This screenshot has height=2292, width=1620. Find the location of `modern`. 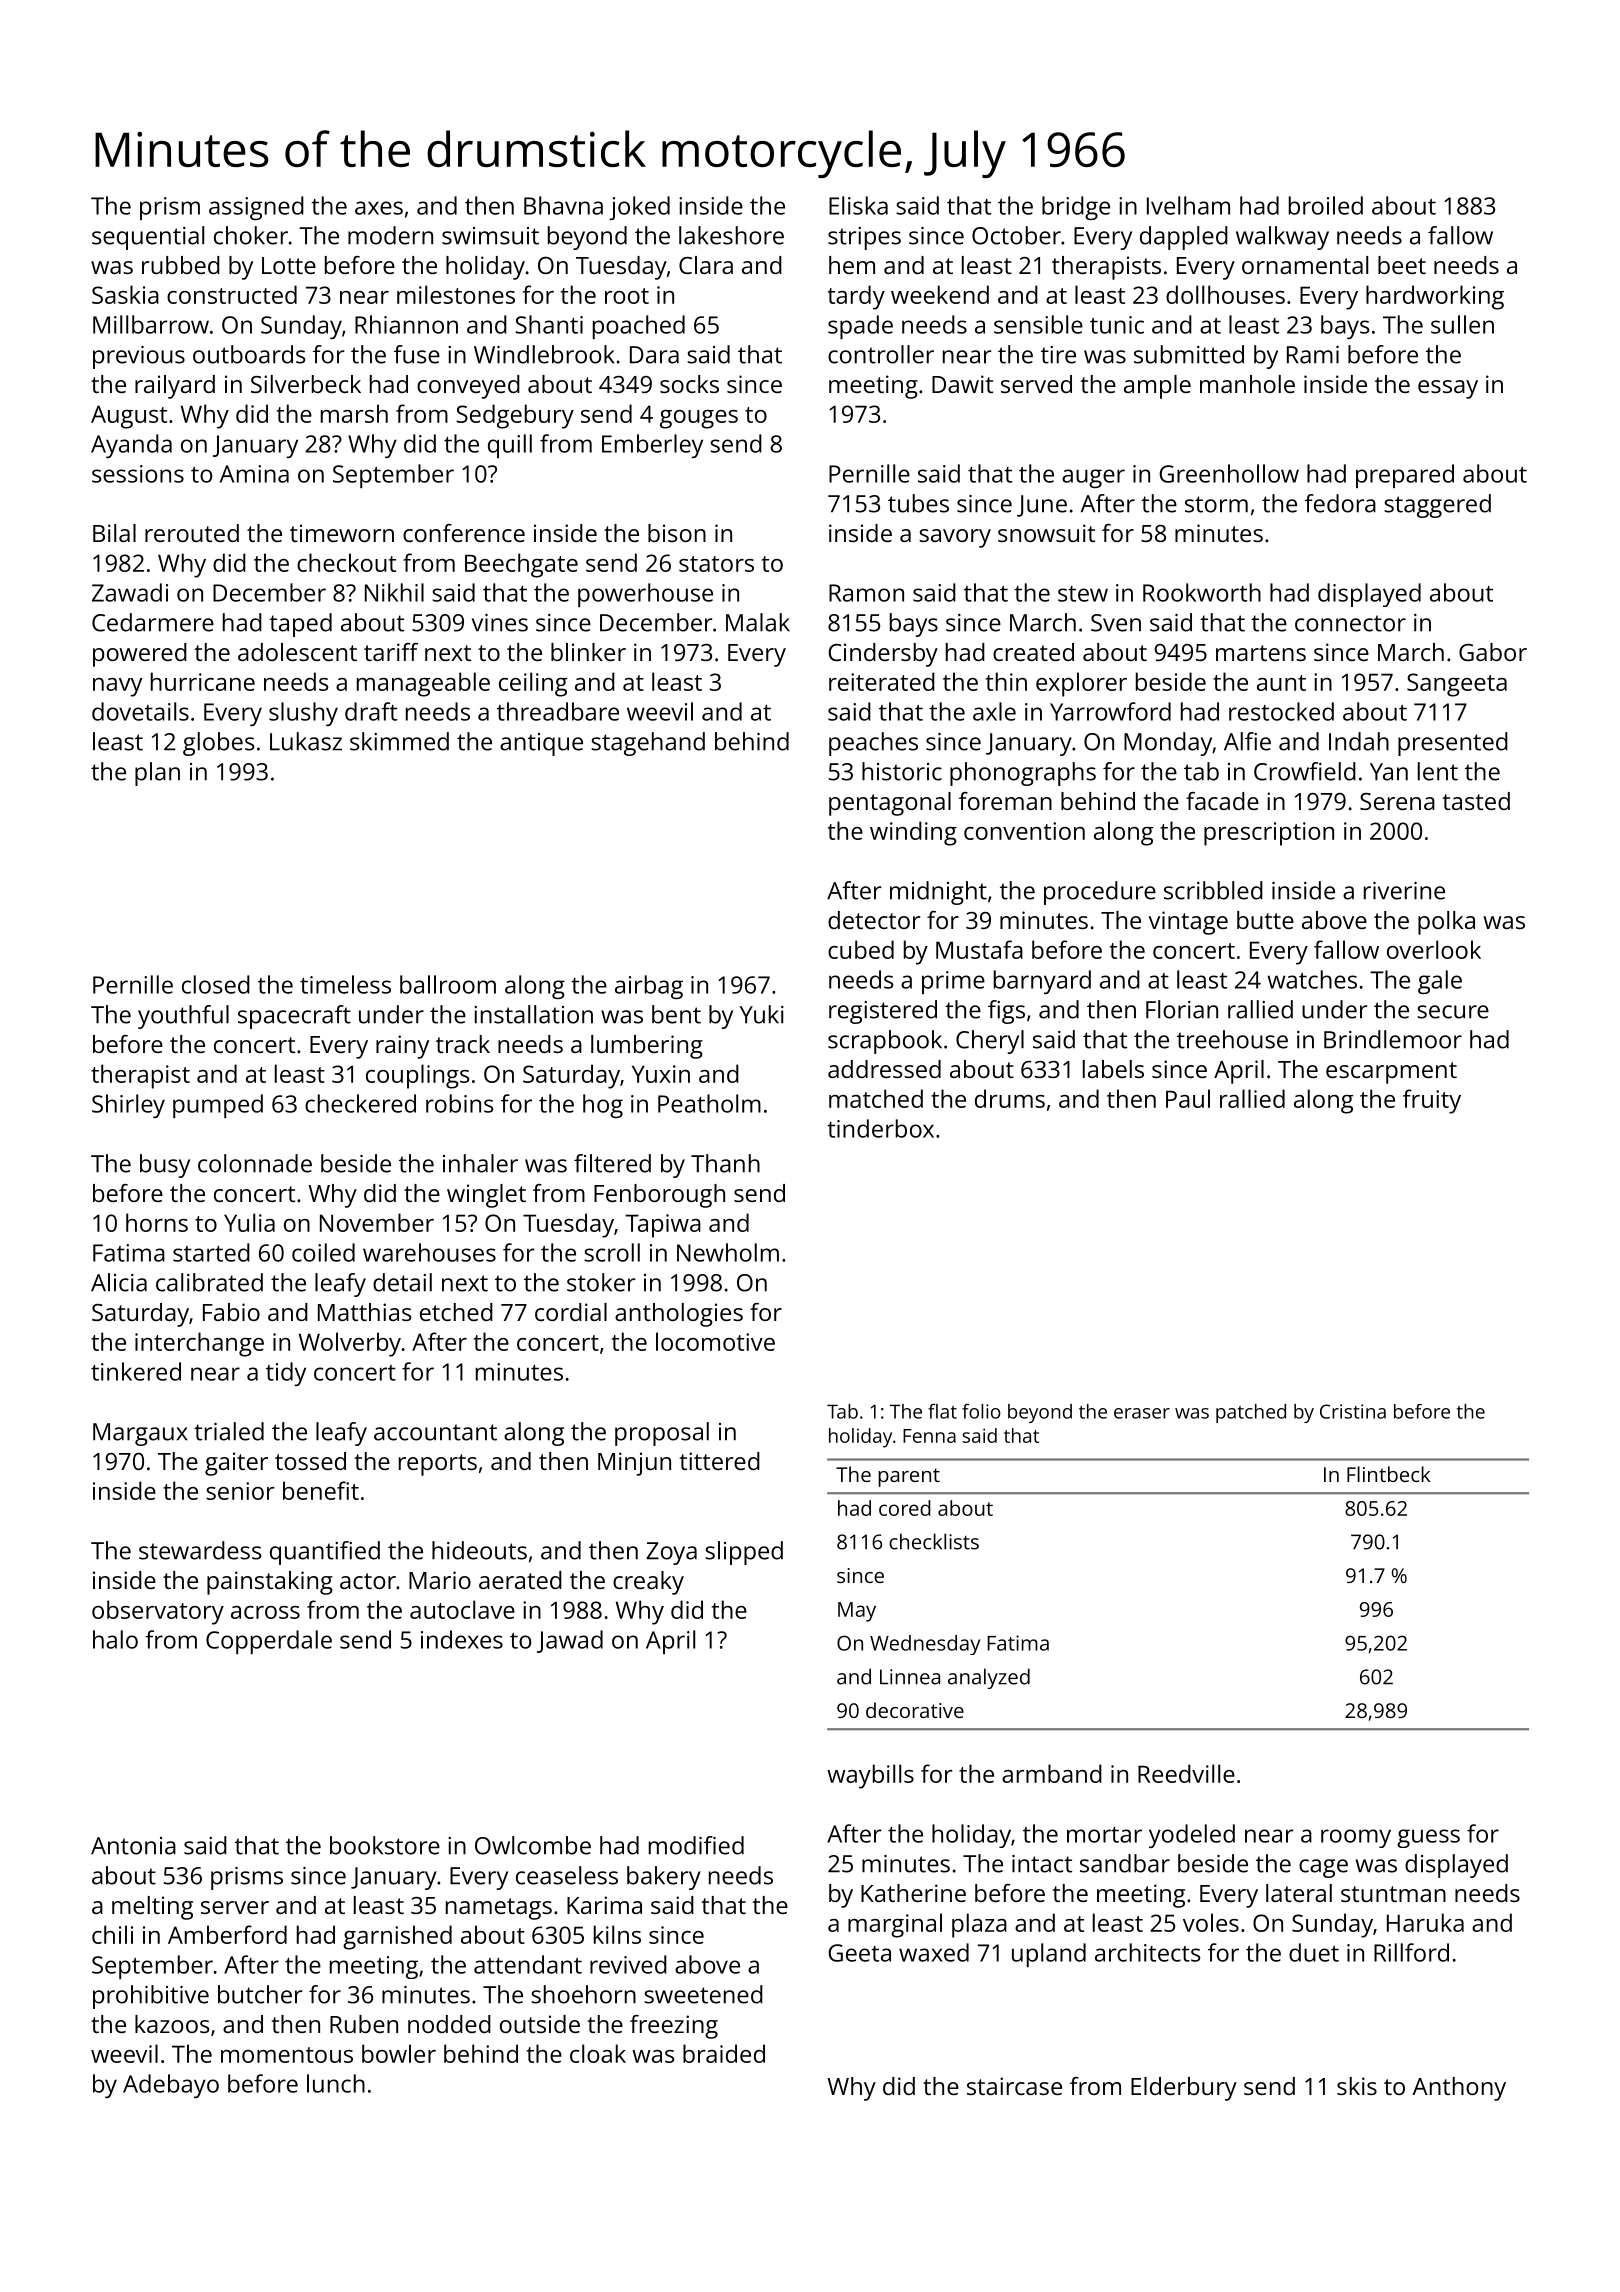

modern is located at coordinates (390, 235).
